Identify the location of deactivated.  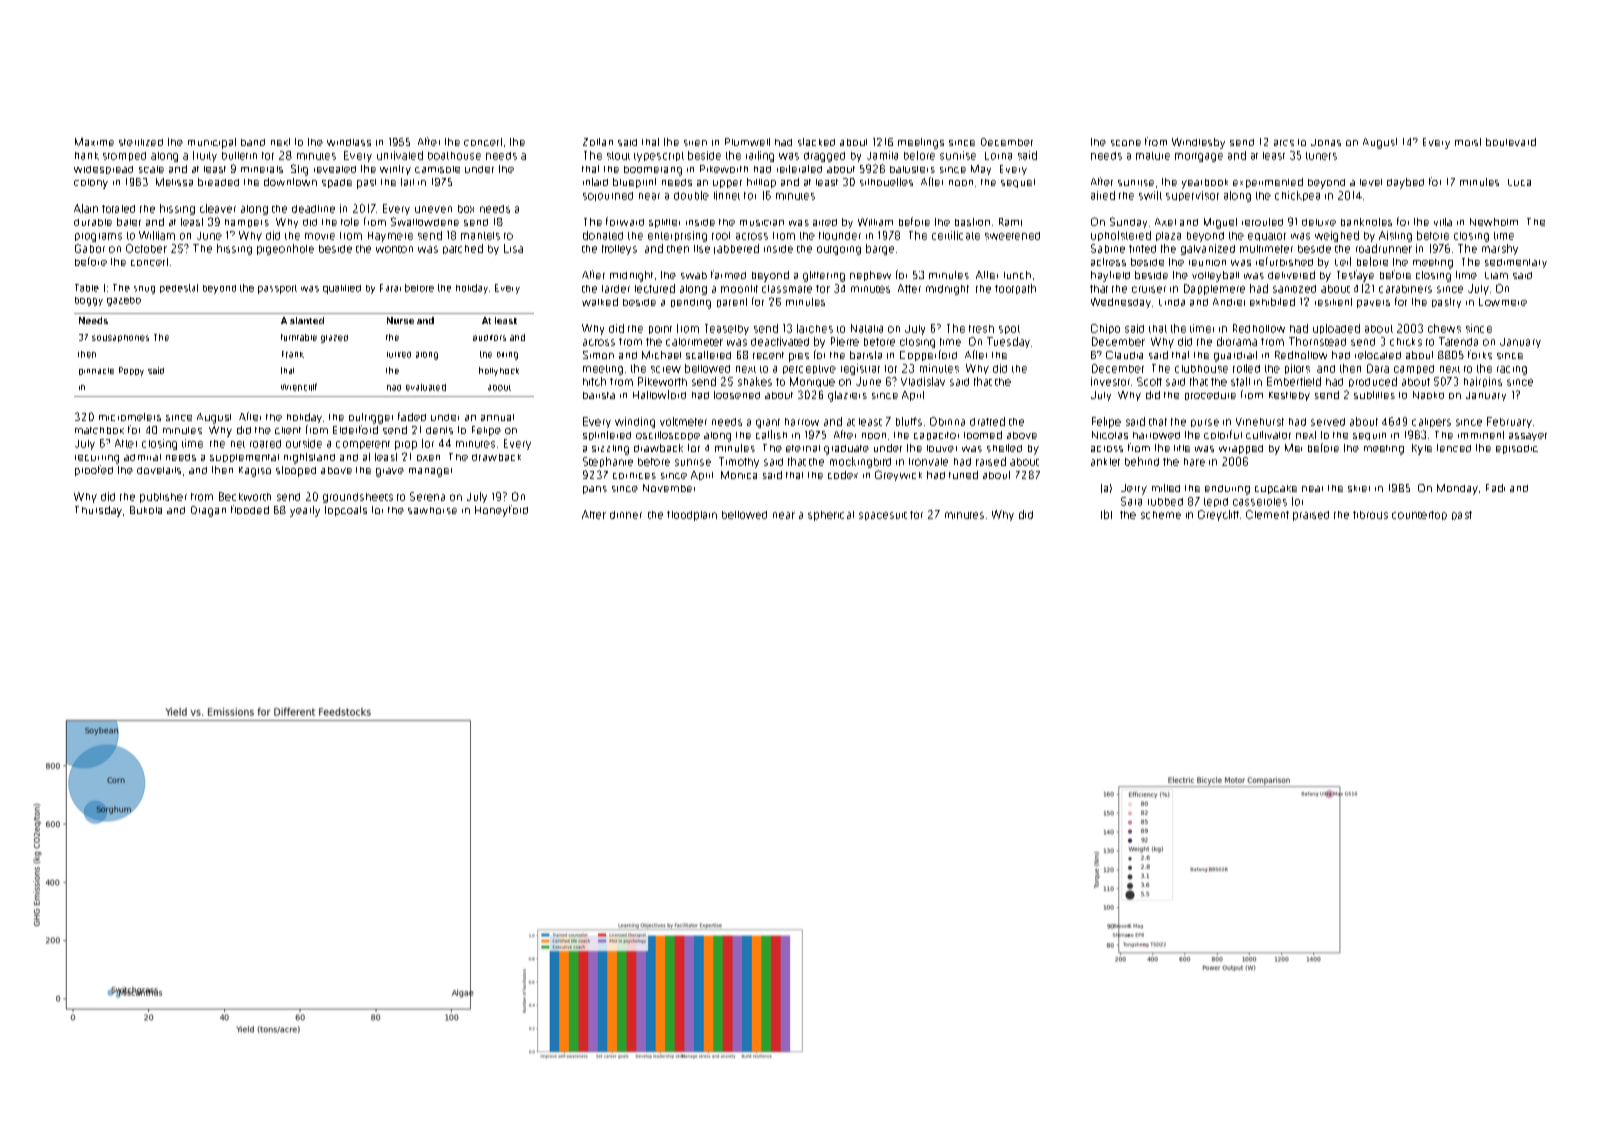
(780, 341).
